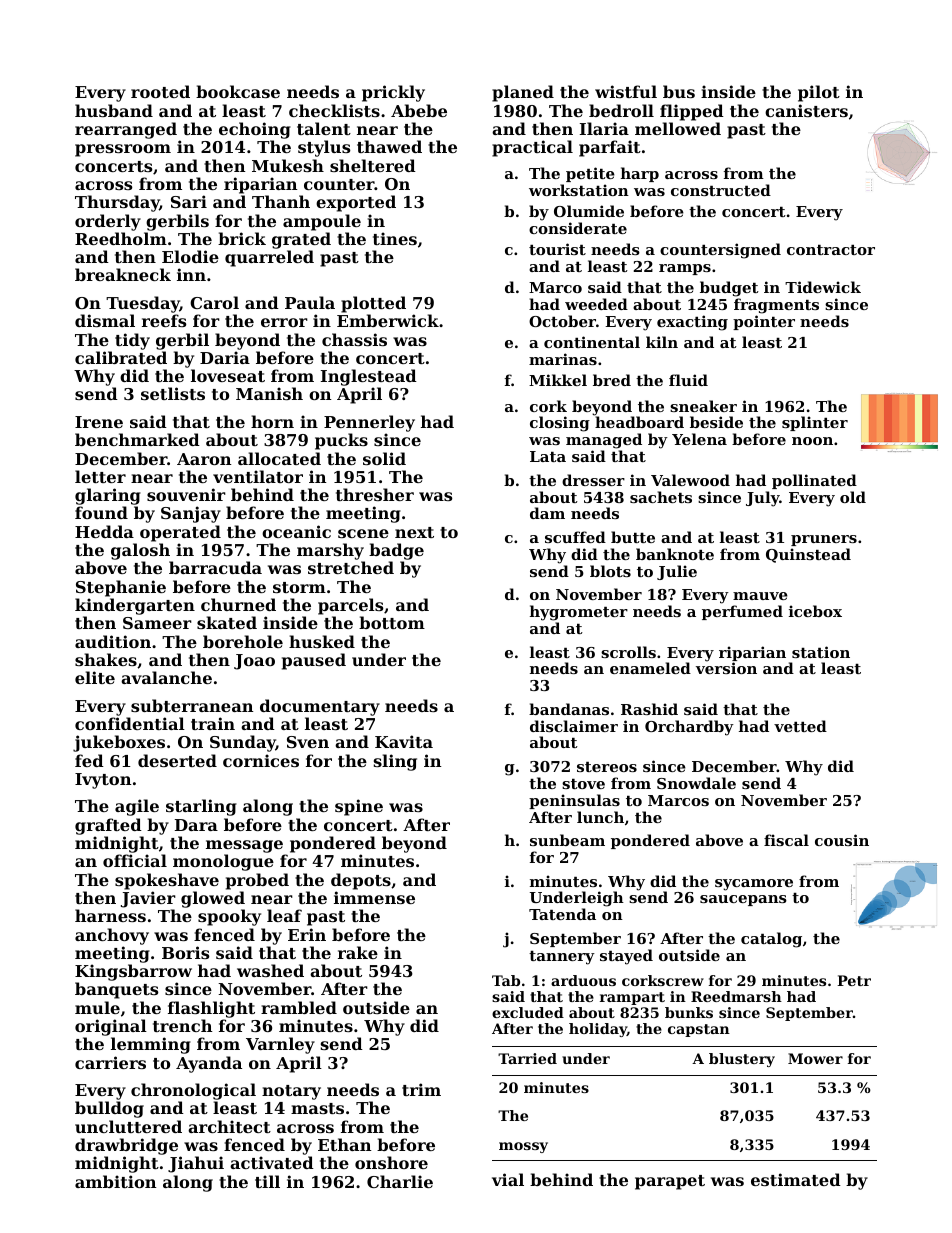  I want to click on vial, so click(508, 1179).
